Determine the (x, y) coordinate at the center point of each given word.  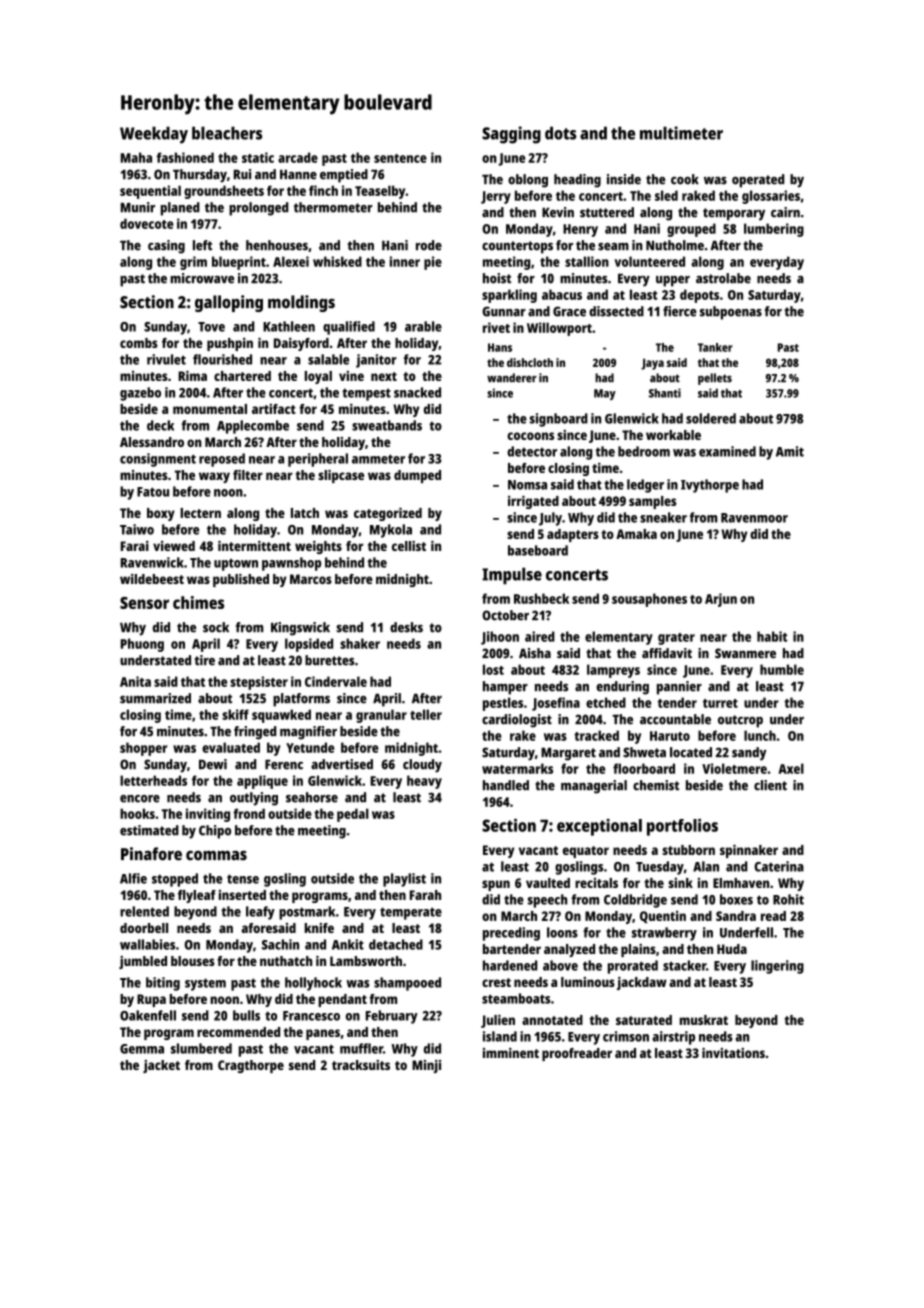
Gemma (142, 1049)
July (550, 519)
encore (140, 799)
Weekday (154, 135)
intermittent (254, 546)
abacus (562, 294)
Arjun (721, 600)
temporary (734, 214)
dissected (616, 311)
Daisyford (301, 344)
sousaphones (649, 600)
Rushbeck (541, 598)
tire (205, 660)
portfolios (682, 827)
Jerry (496, 197)
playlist (404, 880)
